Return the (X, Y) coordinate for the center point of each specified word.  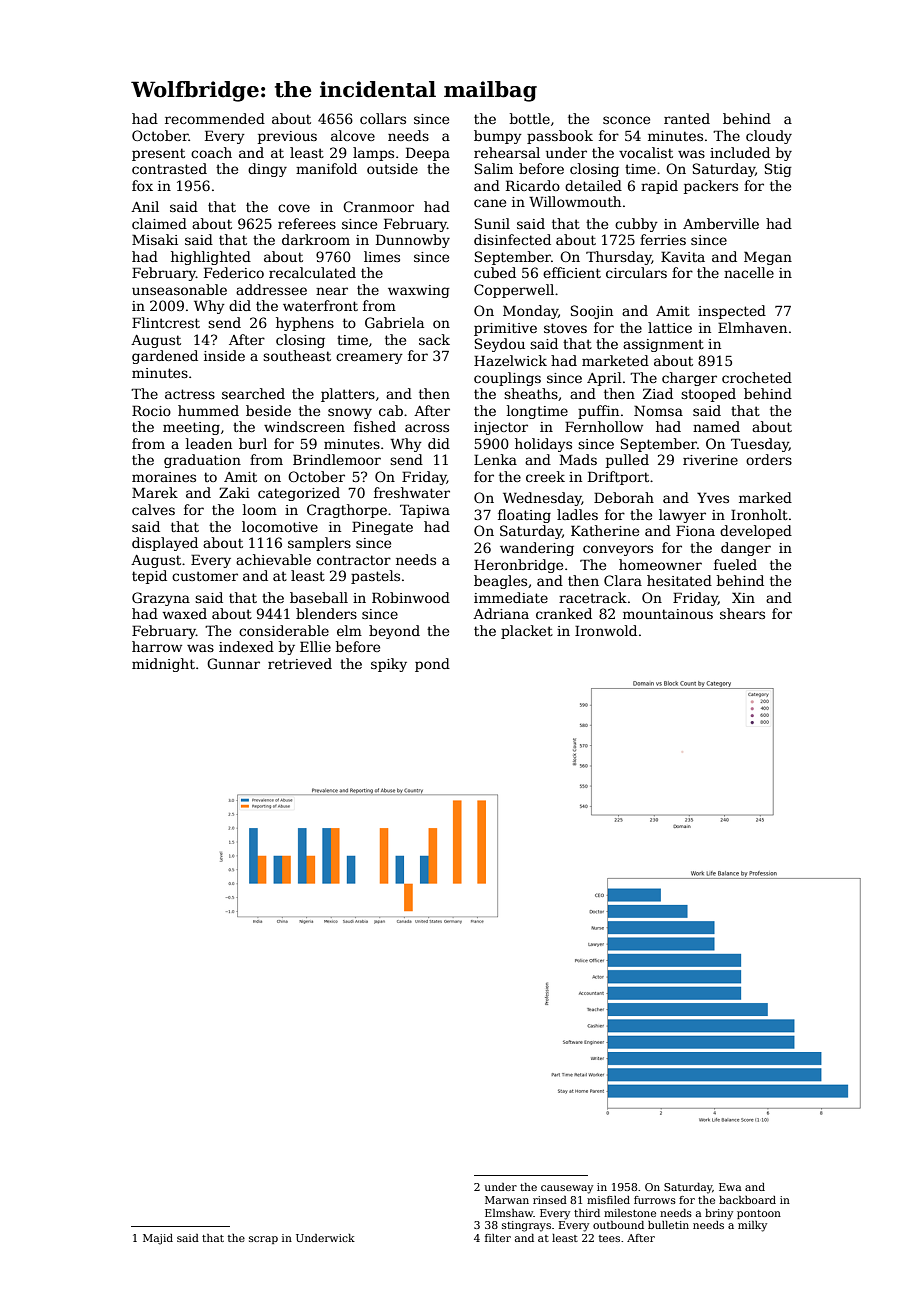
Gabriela (394, 322)
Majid (158, 1239)
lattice (670, 327)
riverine (710, 460)
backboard (747, 1200)
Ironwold (606, 630)
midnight (163, 665)
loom (260, 509)
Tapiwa (425, 511)
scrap (263, 1240)
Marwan (507, 1200)
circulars (636, 272)
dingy (267, 170)
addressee (271, 289)
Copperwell (514, 291)
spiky (389, 665)
